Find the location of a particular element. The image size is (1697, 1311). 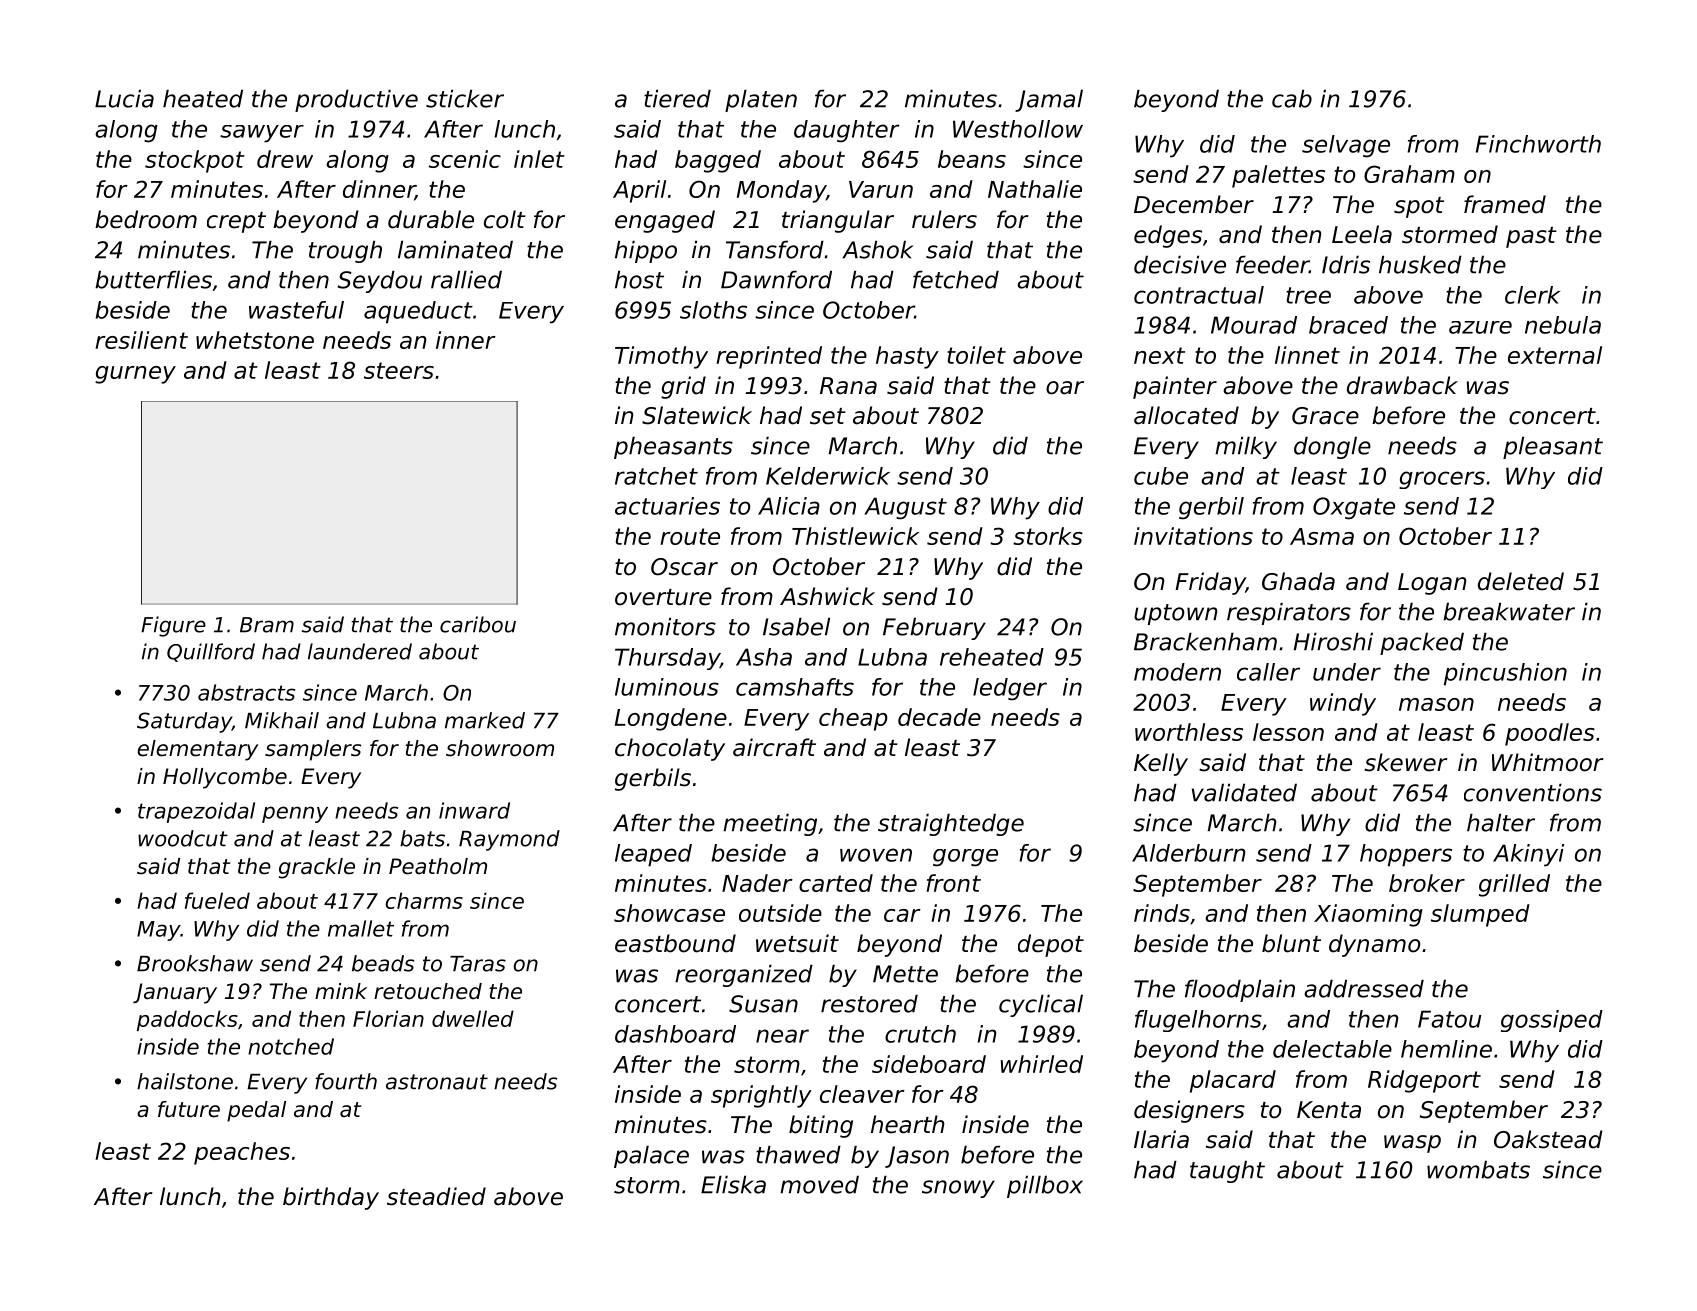

bagged is located at coordinates (718, 161).
